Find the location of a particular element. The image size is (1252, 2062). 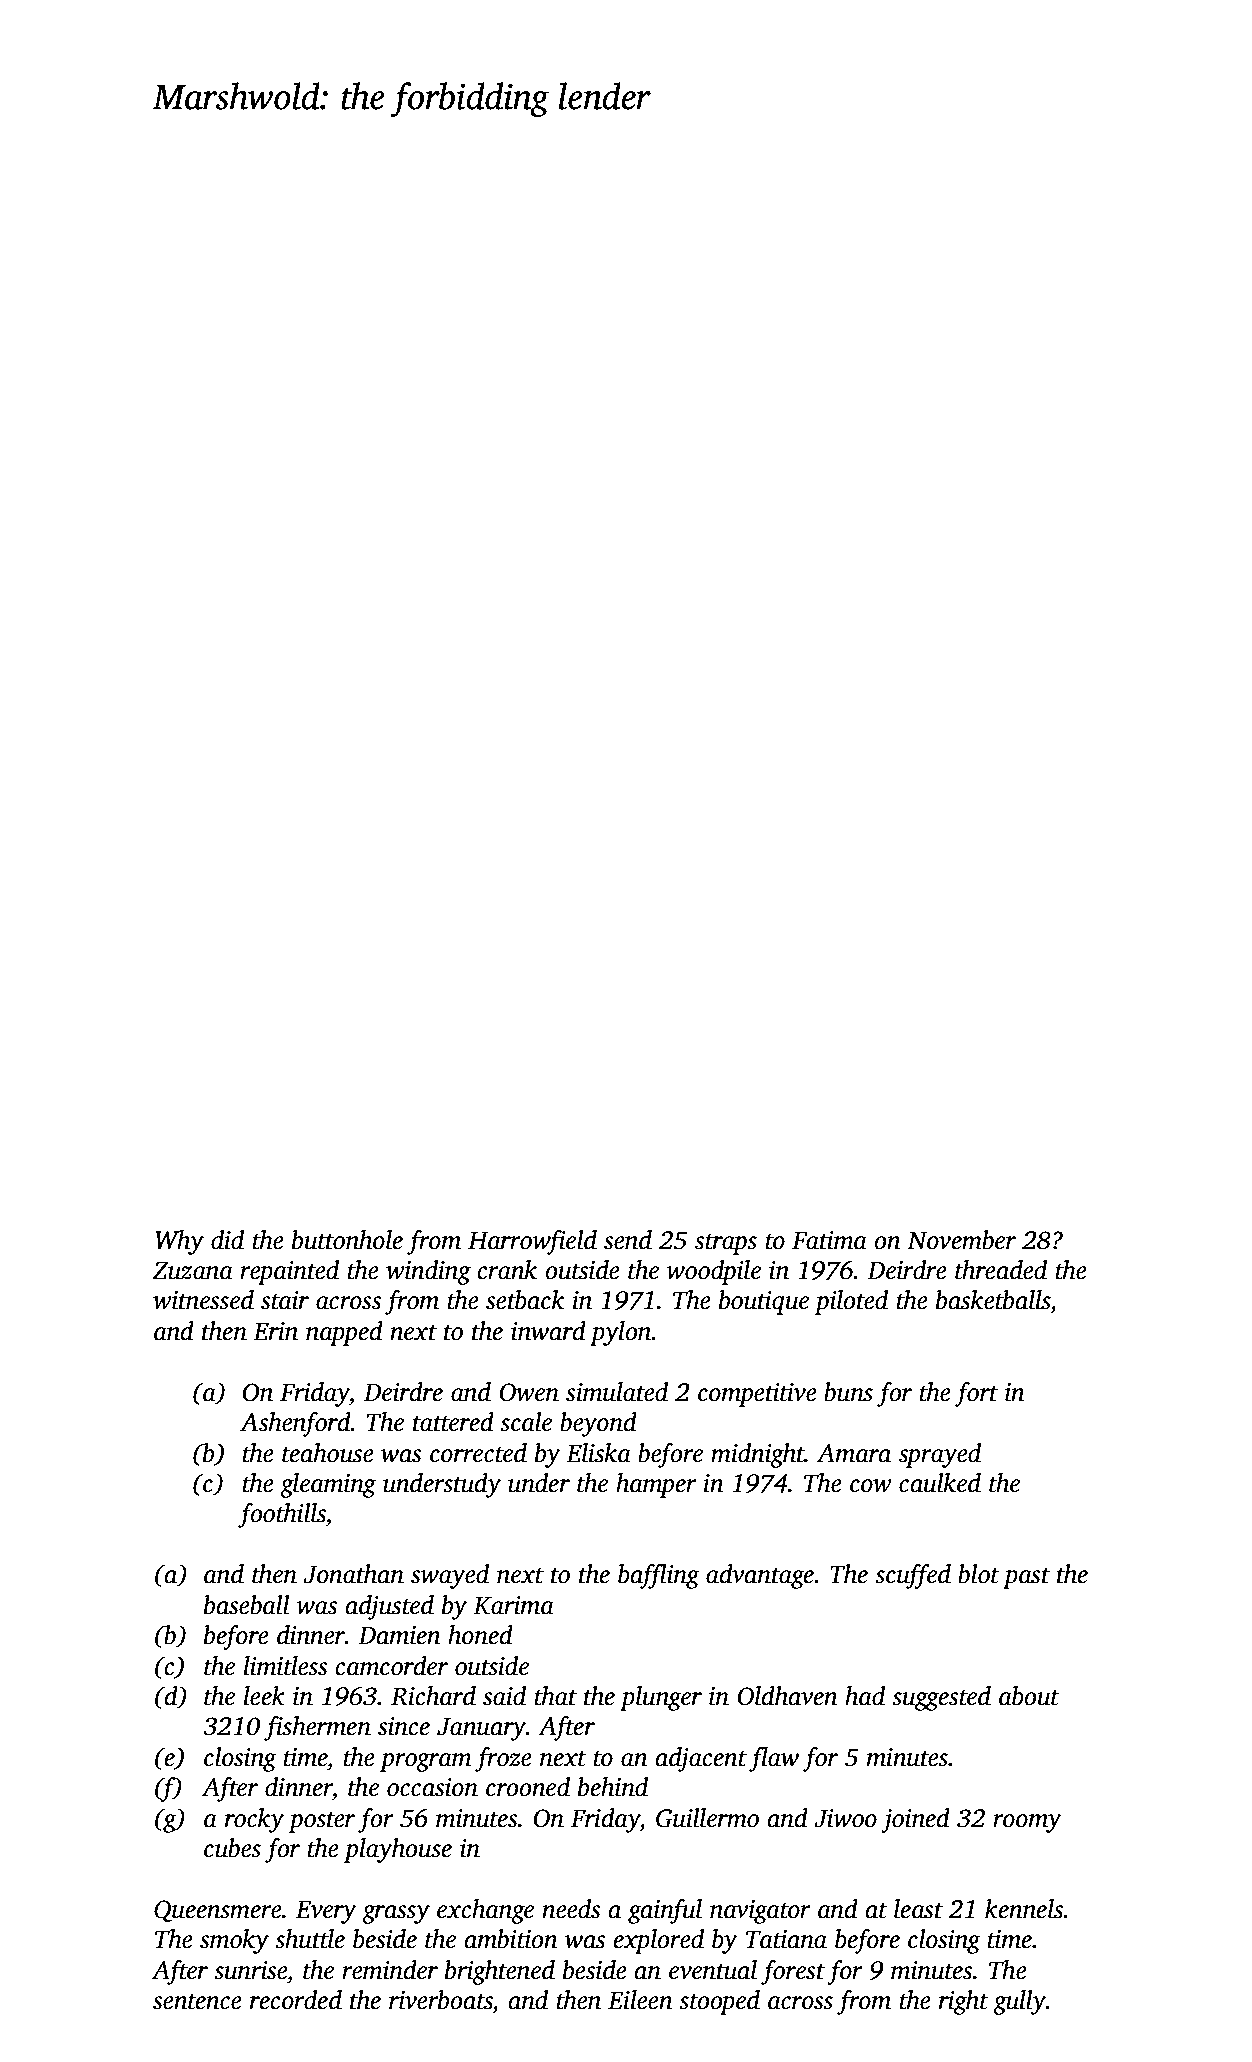

sprayed is located at coordinates (940, 1455).
